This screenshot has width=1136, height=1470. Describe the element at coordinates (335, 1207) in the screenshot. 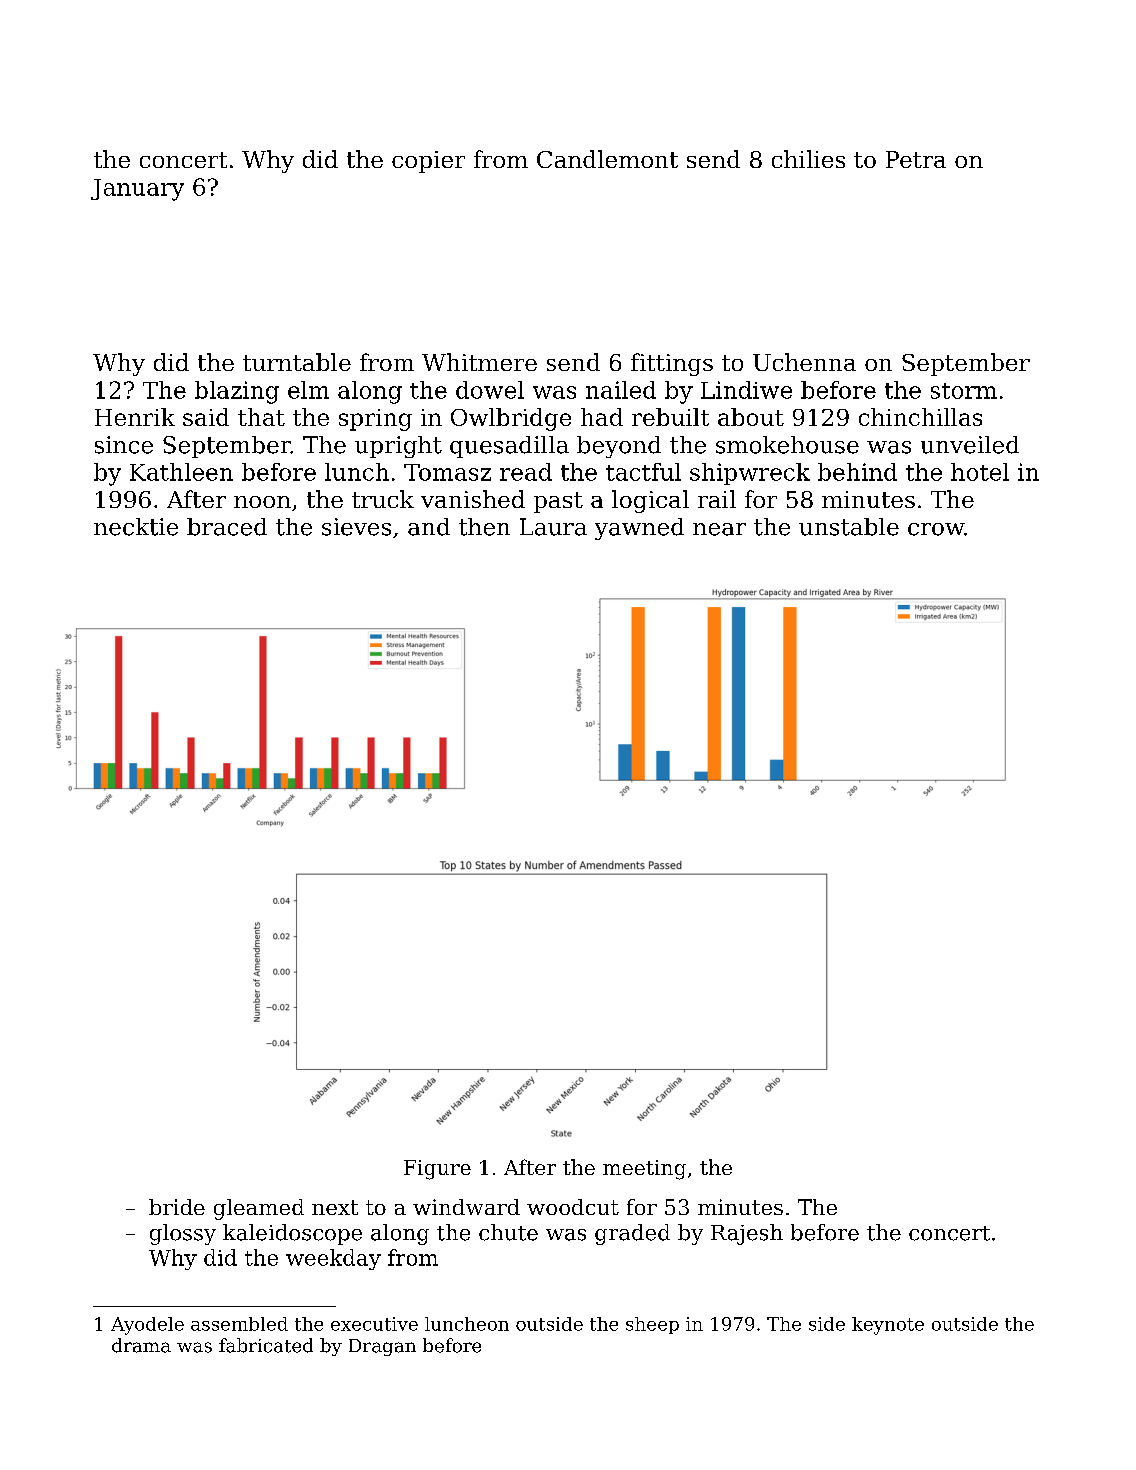

I see `next` at that location.
